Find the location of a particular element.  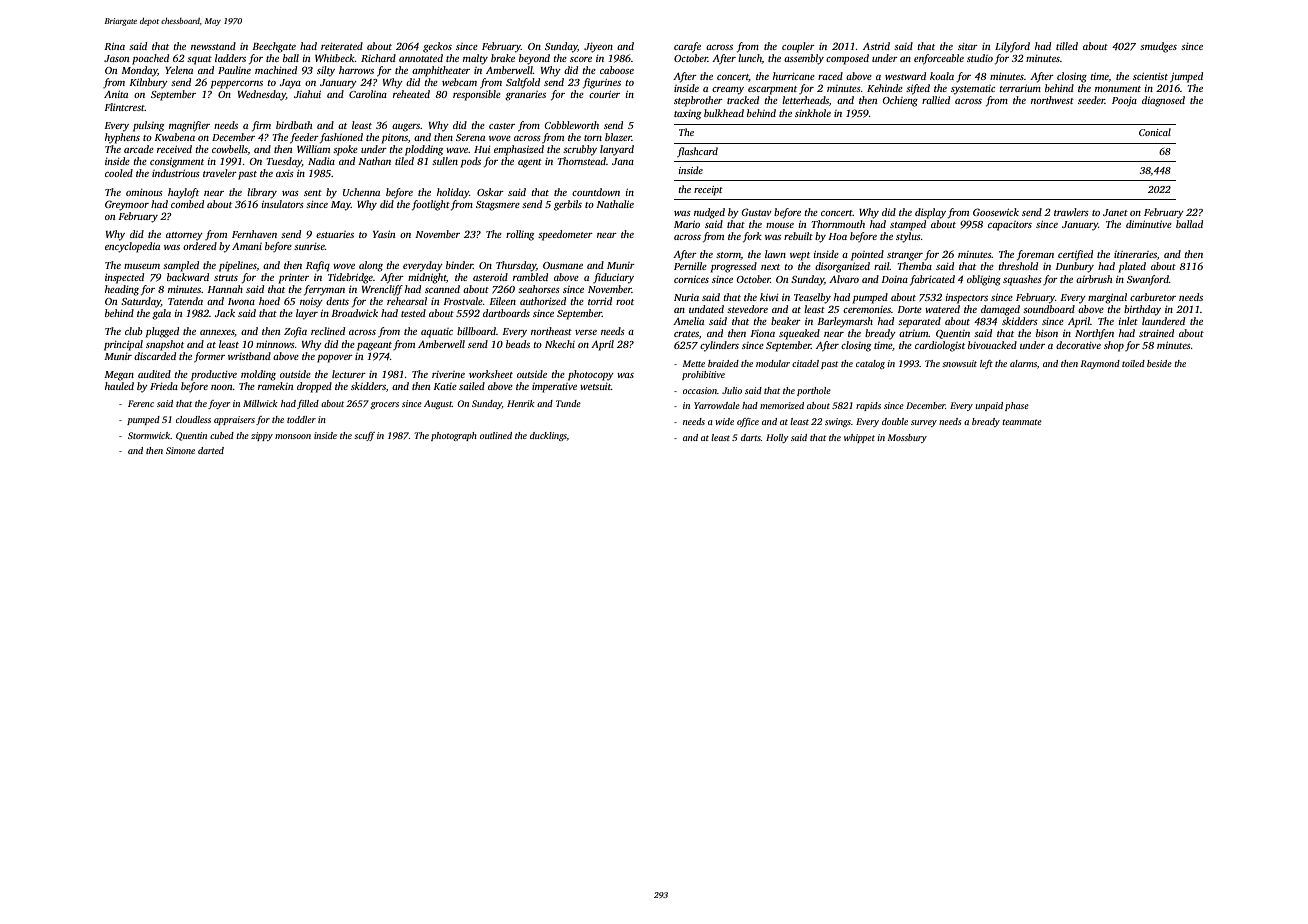

smudges is located at coordinates (1158, 47).
